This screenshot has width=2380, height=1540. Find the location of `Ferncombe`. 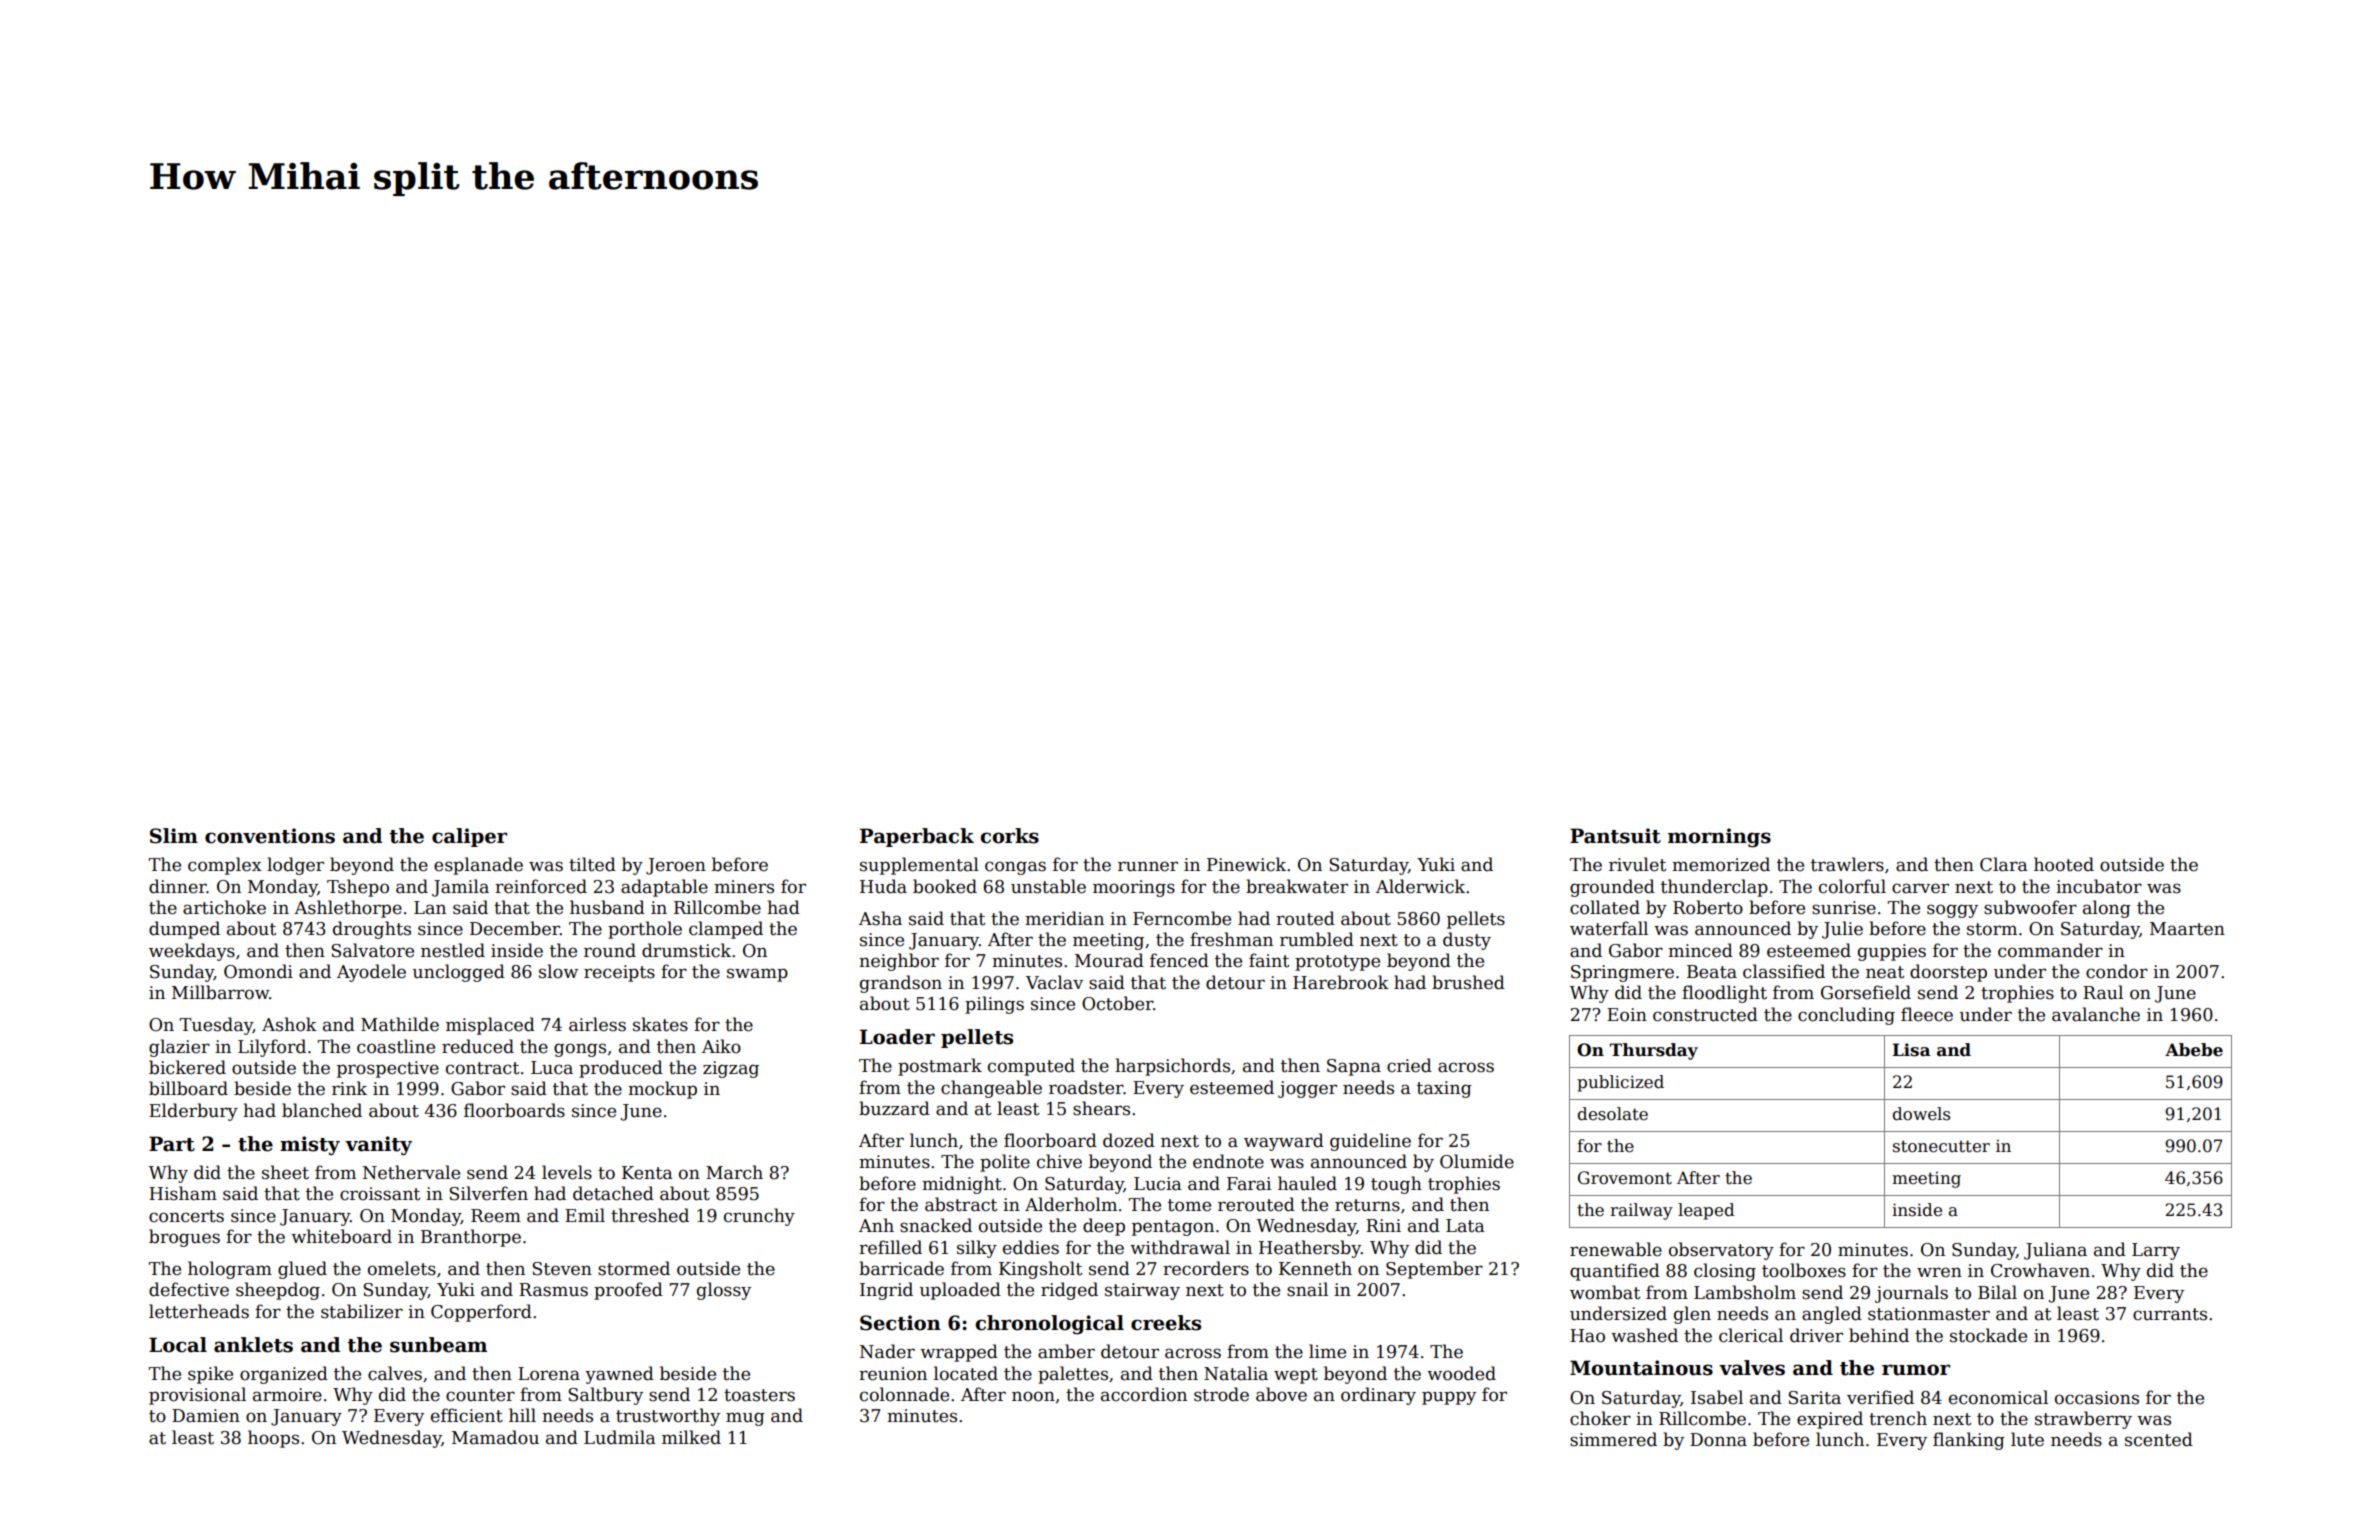

Ferncombe is located at coordinates (1182, 918).
